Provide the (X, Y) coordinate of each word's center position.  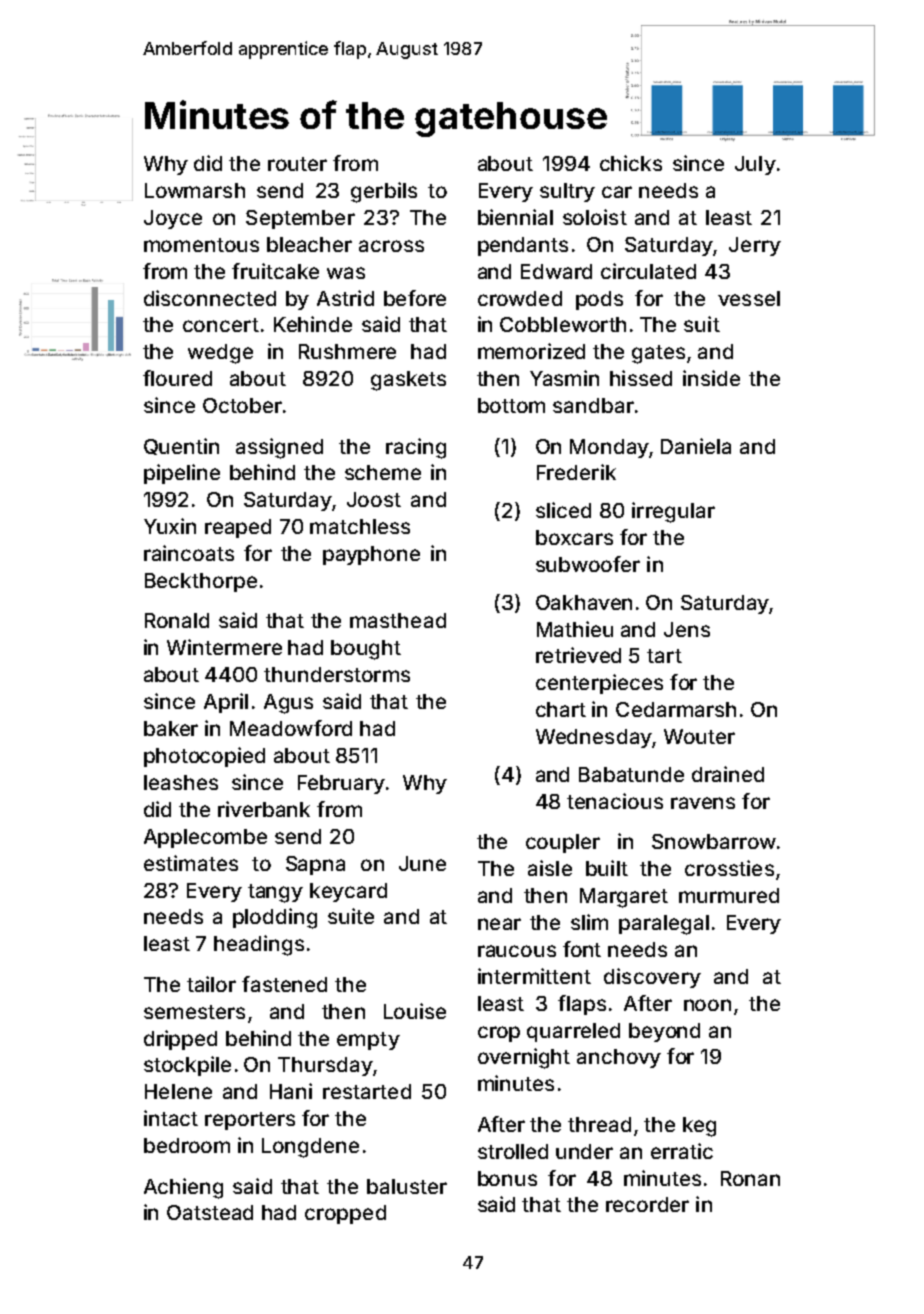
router (297, 164)
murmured (729, 895)
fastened (284, 984)
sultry (567, 192)
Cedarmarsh (676, 709)
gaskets (408, 381)
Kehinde (313, 324)
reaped (238, 528)
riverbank (264, 809)
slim (589, 922)
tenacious (615, 801)
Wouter (699, 736)
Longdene (310, 1148)
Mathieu (575, 629)
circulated (648, 271)
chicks (631, 163)
